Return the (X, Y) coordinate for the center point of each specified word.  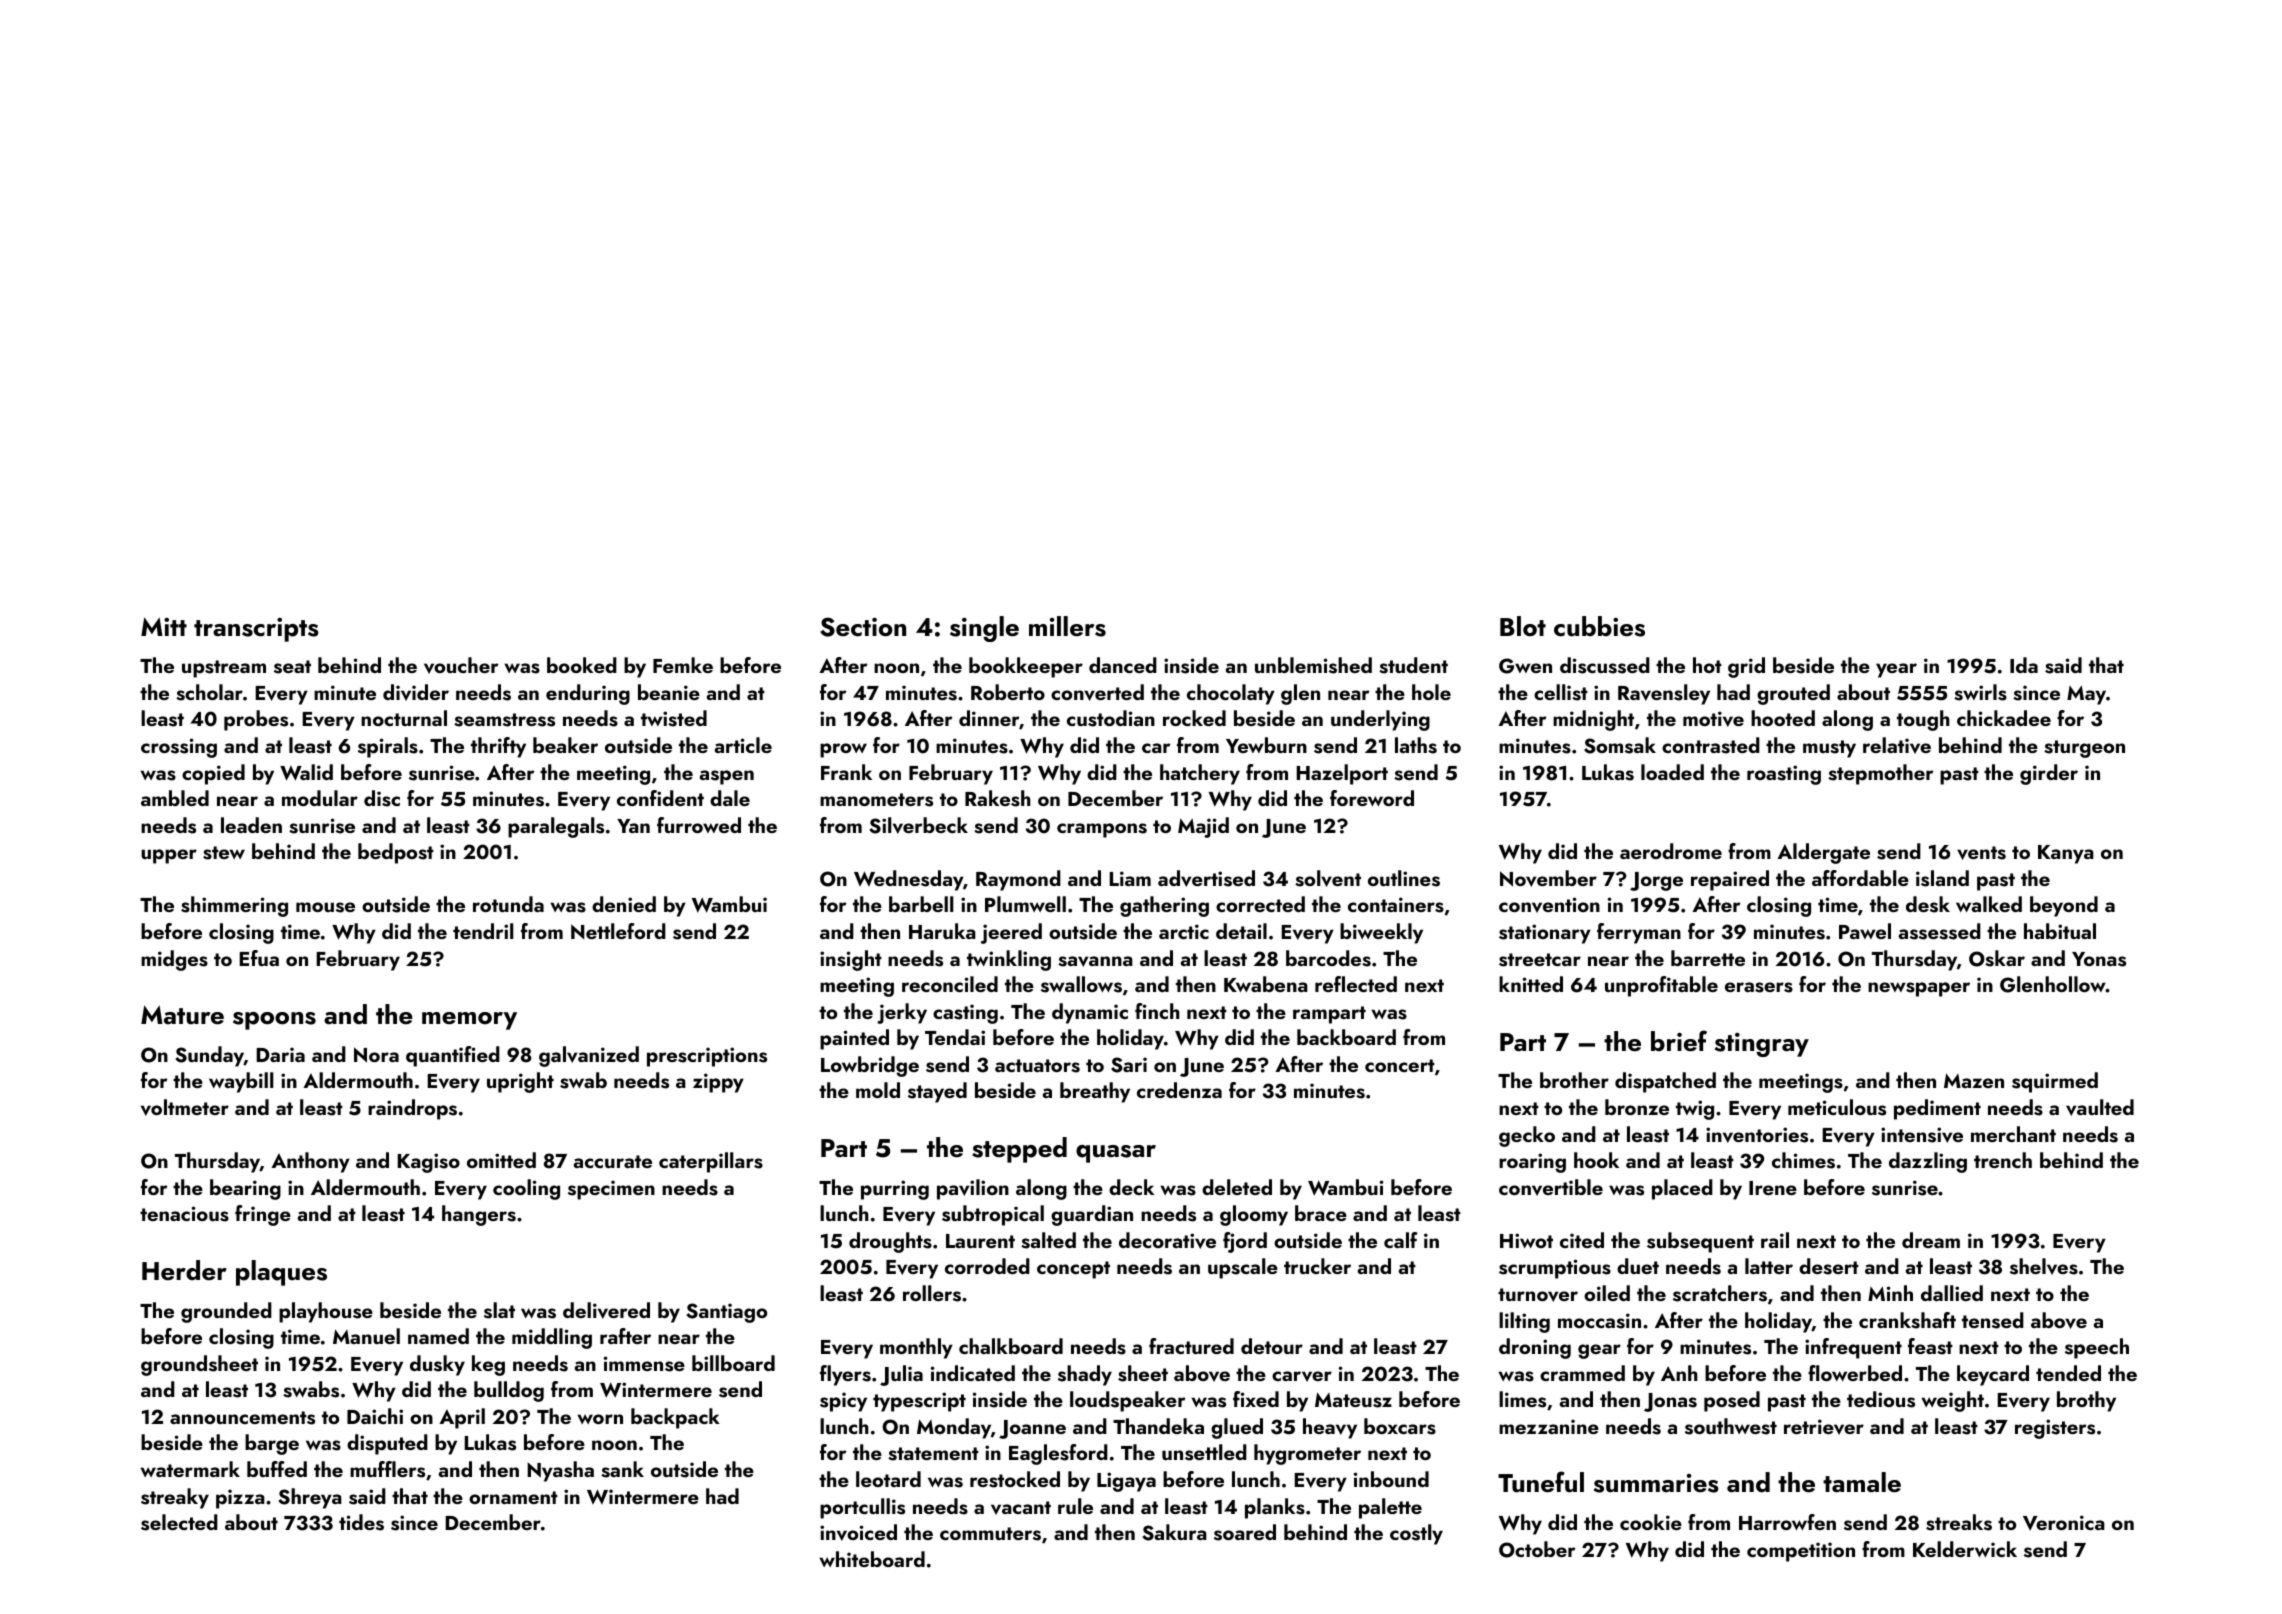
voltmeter (185, 1107)
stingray (1762, 1045)
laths (1416, 745)
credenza (1179, 1090)
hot (1707, 665)
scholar (209, 692)
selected (179, 1522)
